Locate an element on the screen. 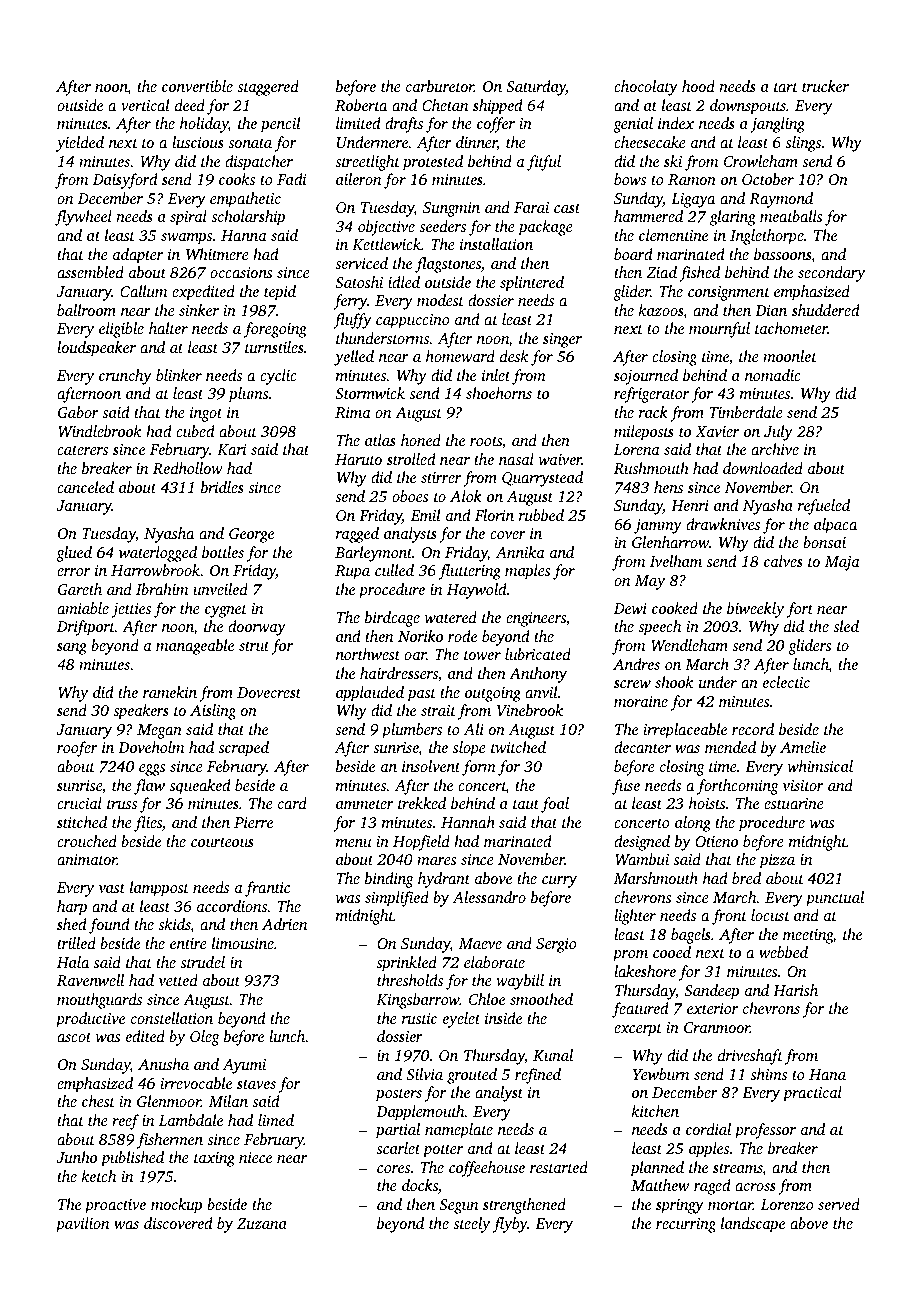  mockup is located at coordinates (176, 1206).
